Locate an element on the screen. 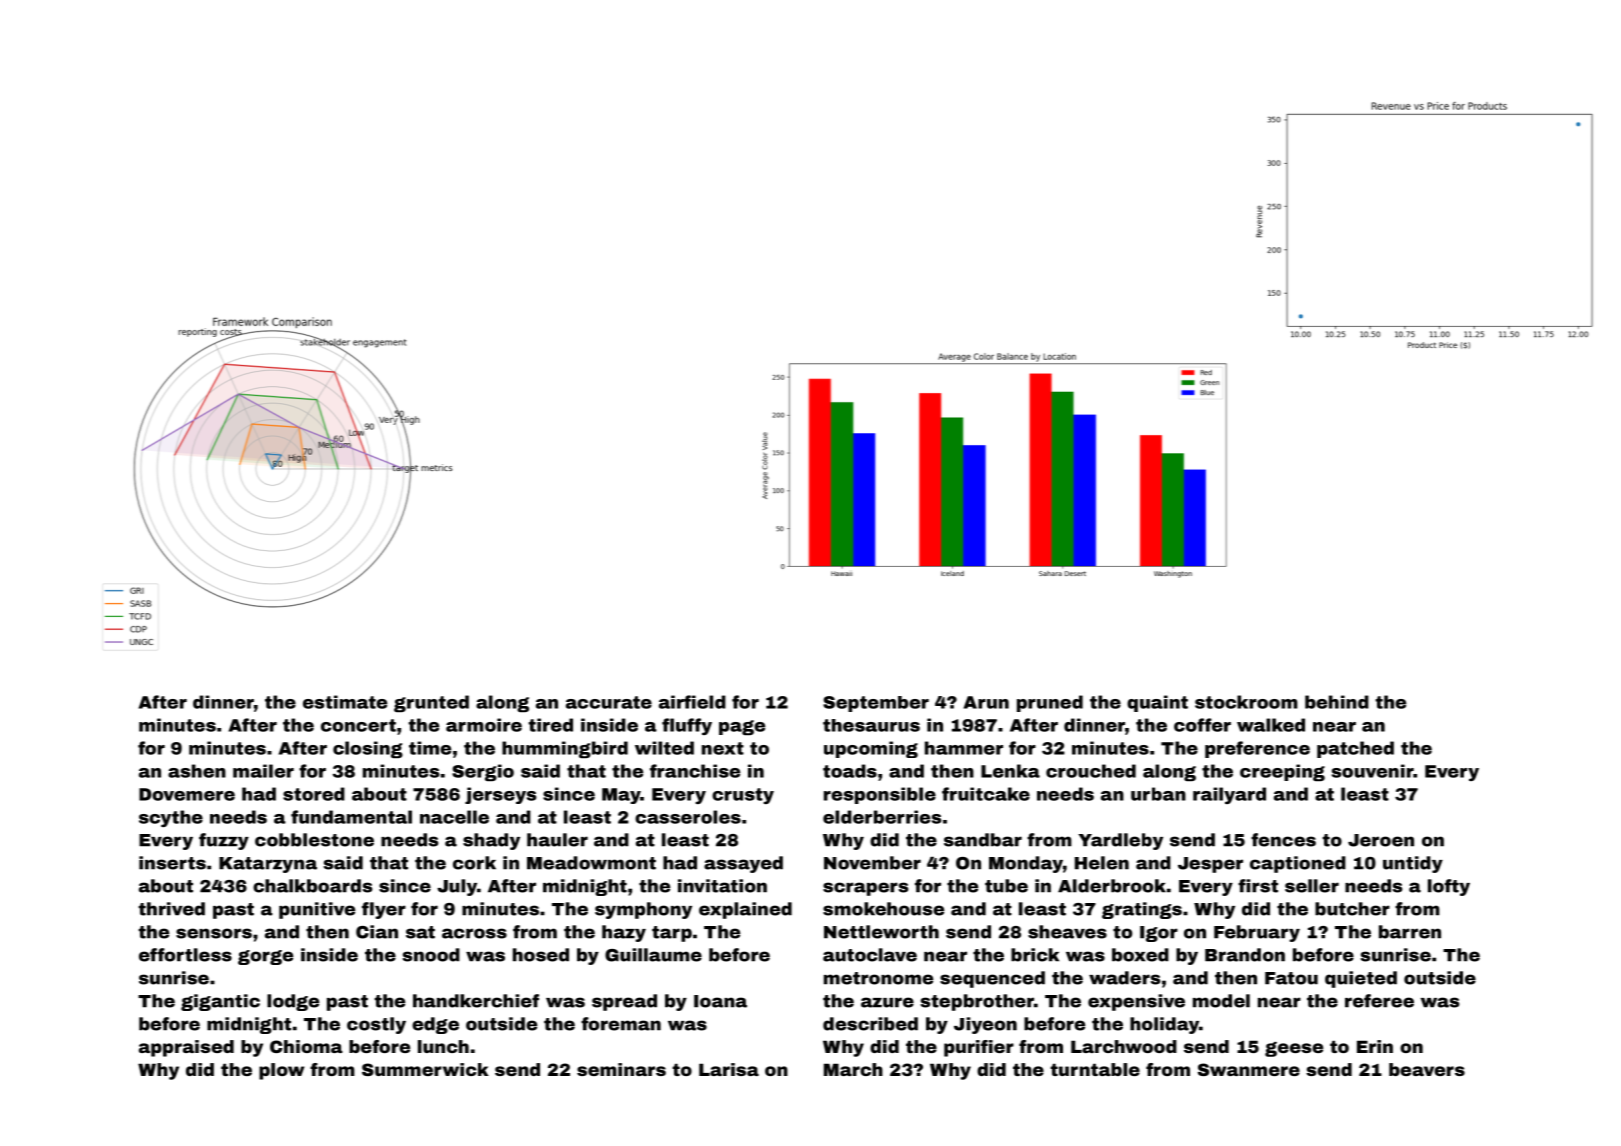 This screenshot has width=1621, height=1146. casseroles is located at coordinates (688, 817).
